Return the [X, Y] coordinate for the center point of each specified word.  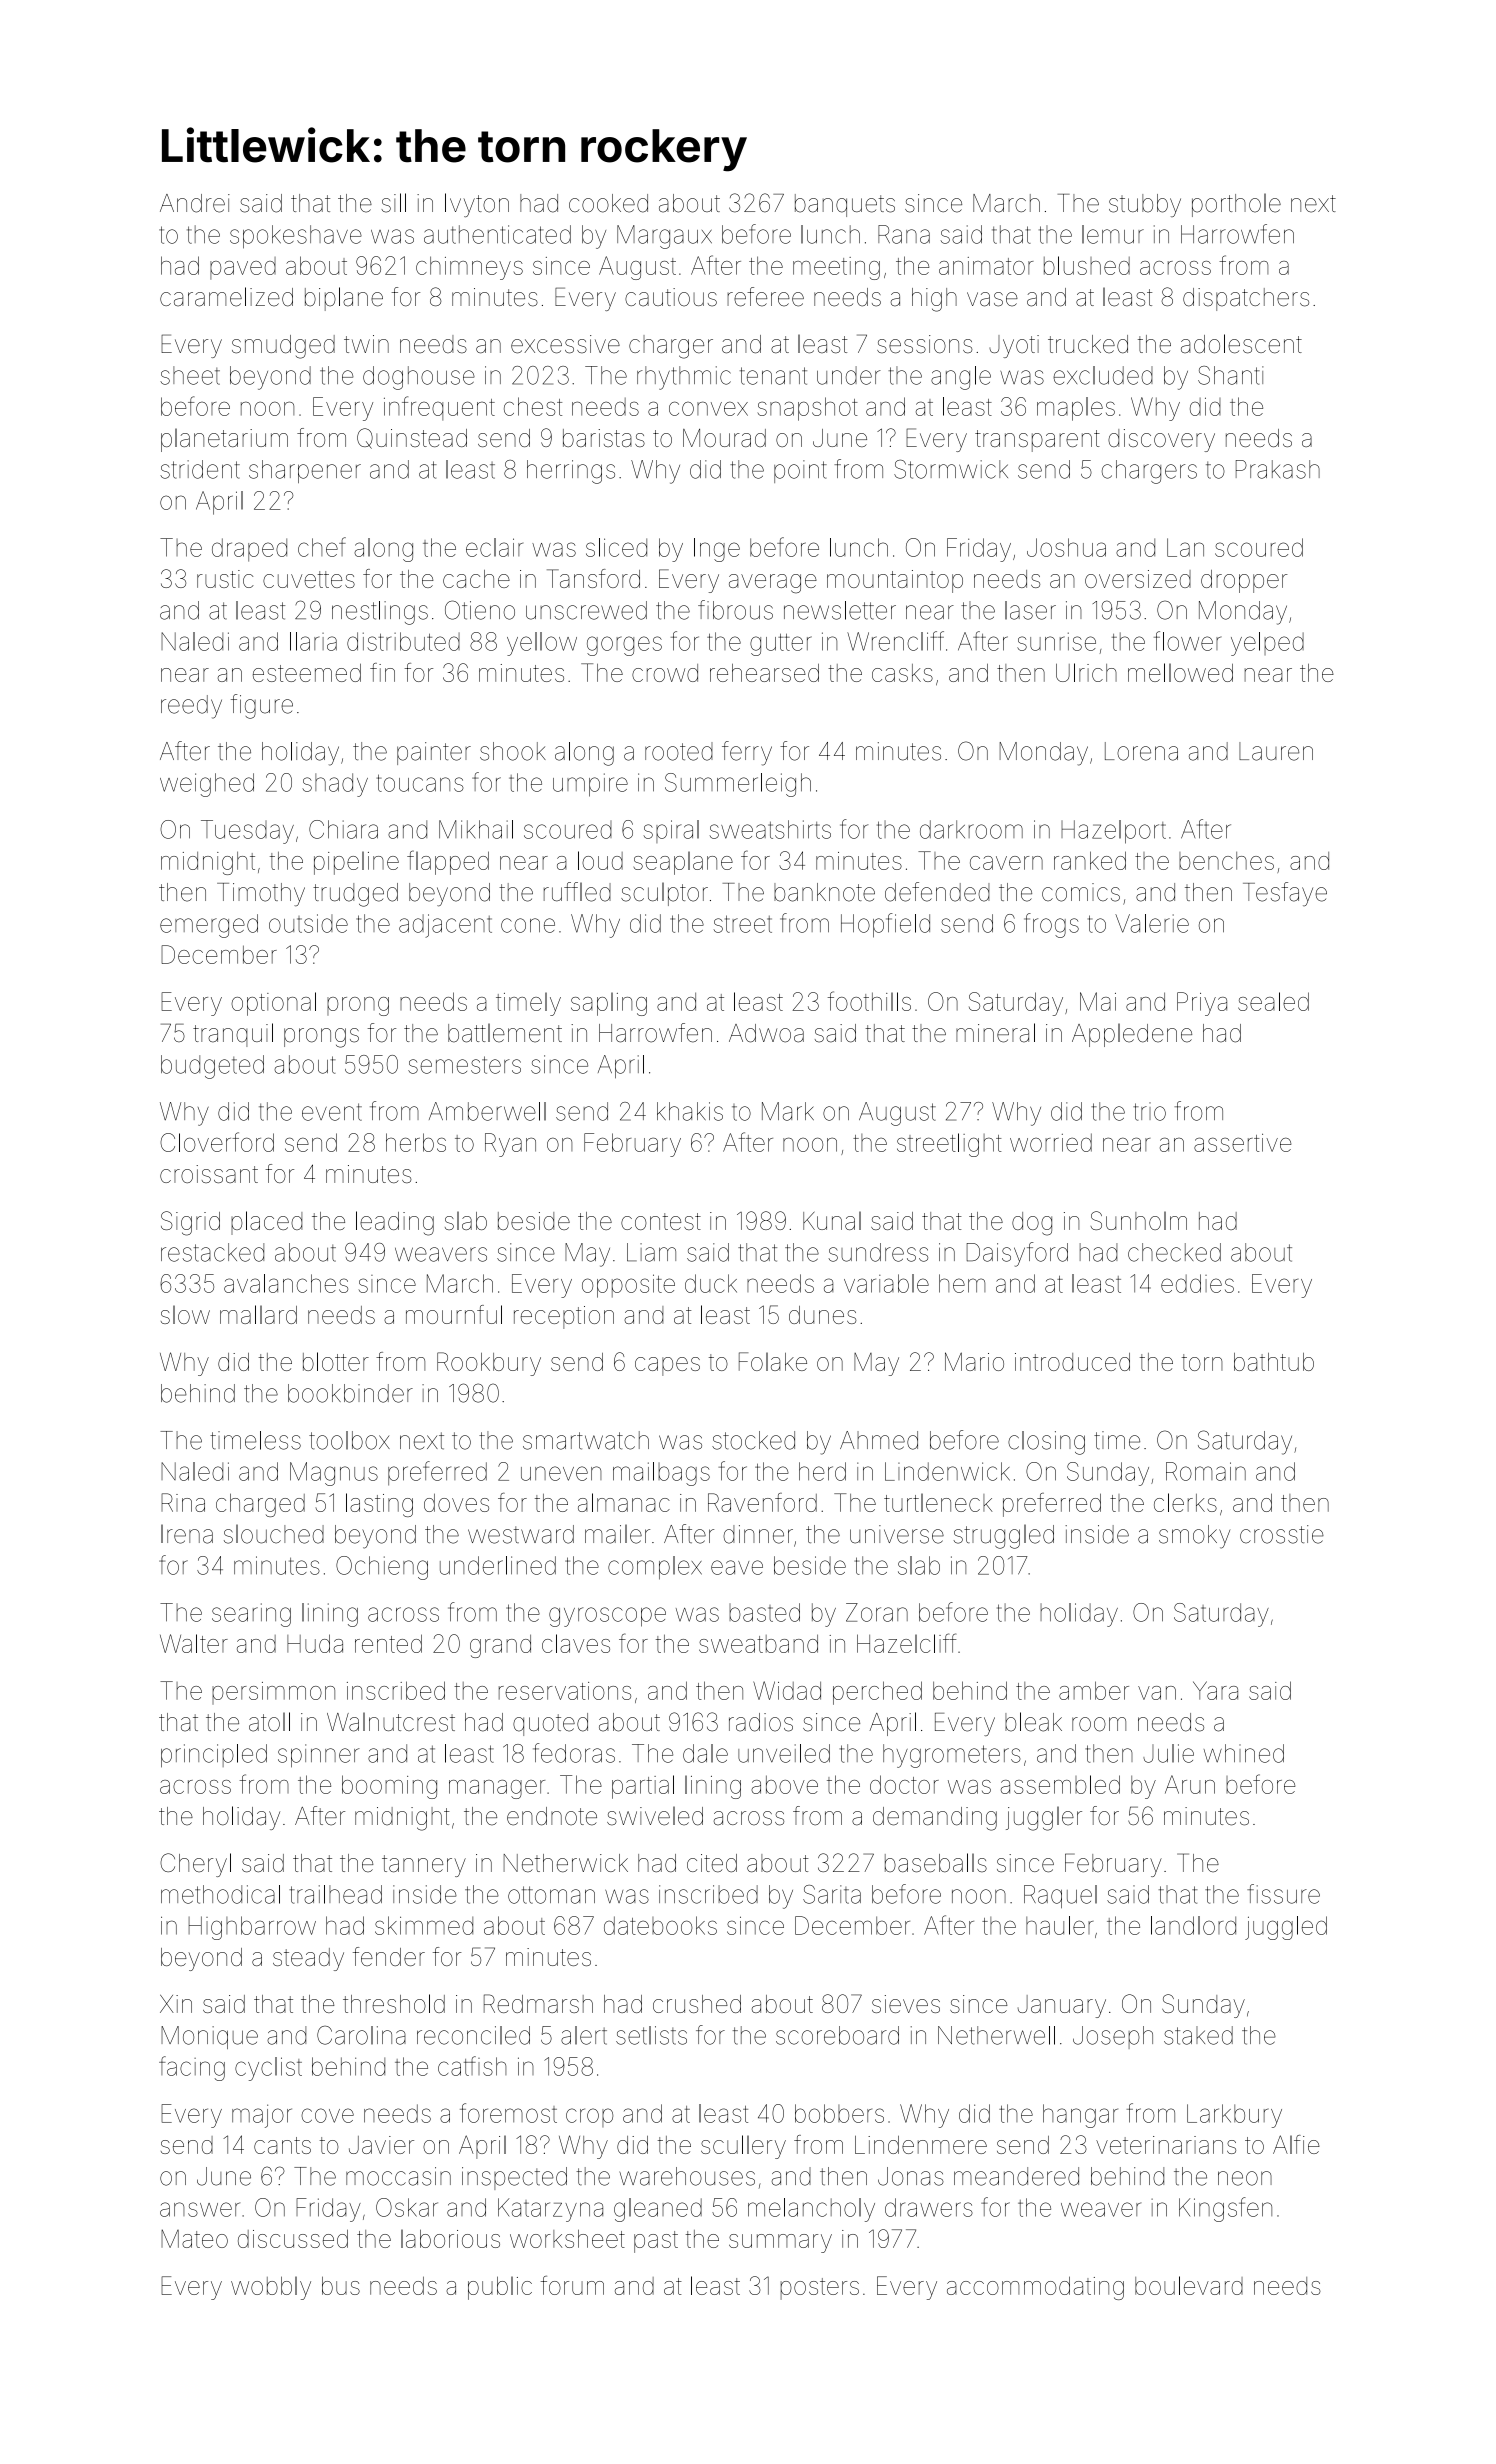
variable [886, 1283]
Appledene [1132, 1035]
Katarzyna [550, 2210]
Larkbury [1234, 2116]
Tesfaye [1285, 894]
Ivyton [477, 205]
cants [282, 2145]
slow [185, 1314]
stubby [1145, 205]
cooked [608, 203]
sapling [609, 1004]
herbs [416, 1142]
